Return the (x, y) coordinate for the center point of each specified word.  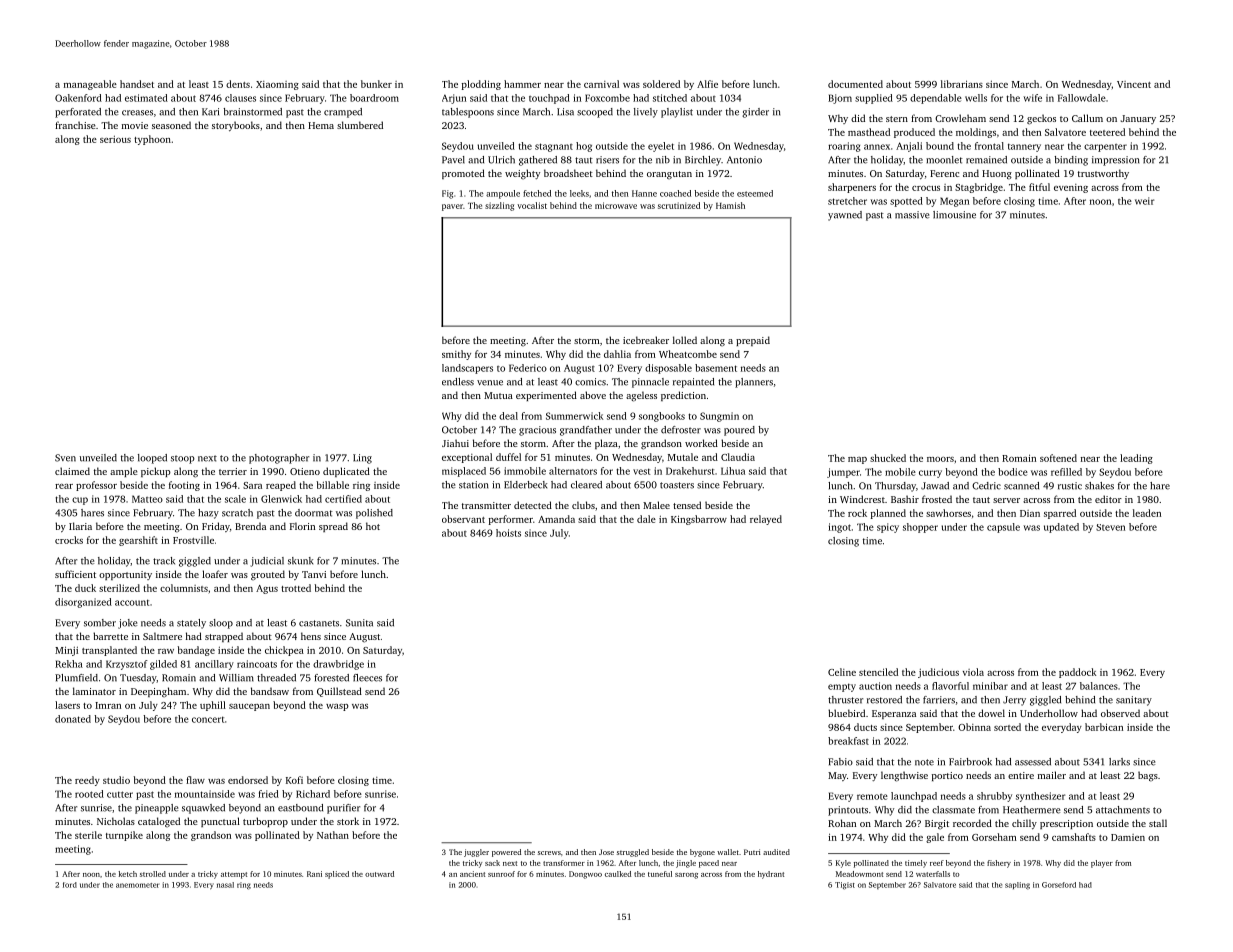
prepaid (753, 341)
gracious (537, 431)
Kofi (294, 780)
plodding (481, 85)
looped (152, 459)
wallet (728, 852)
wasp (337, 707)
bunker (376, 84)
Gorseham (994, 837)
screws (549, 853)
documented (855, 84)
